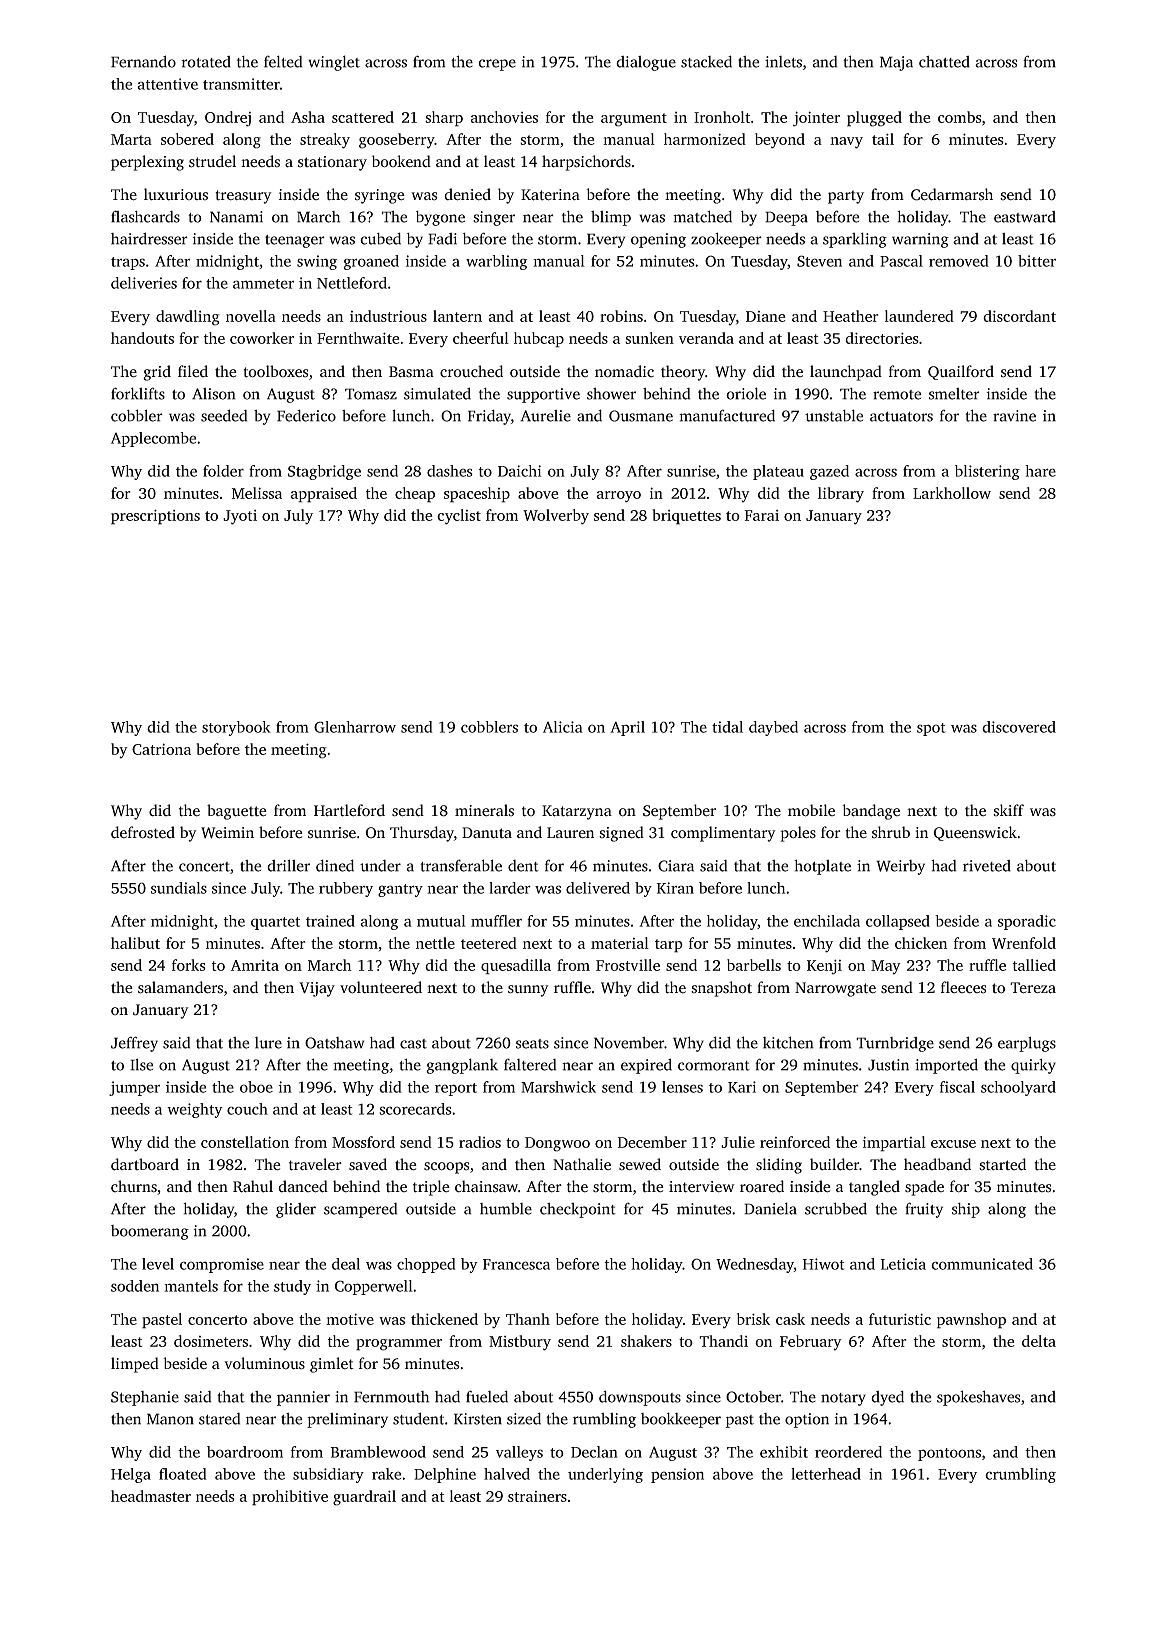 This screenshot has width=1167, height=1651. What do you see at coordinates (283, 61) in the screenshot?
I see `felted` at bounding box center [283, 61].
